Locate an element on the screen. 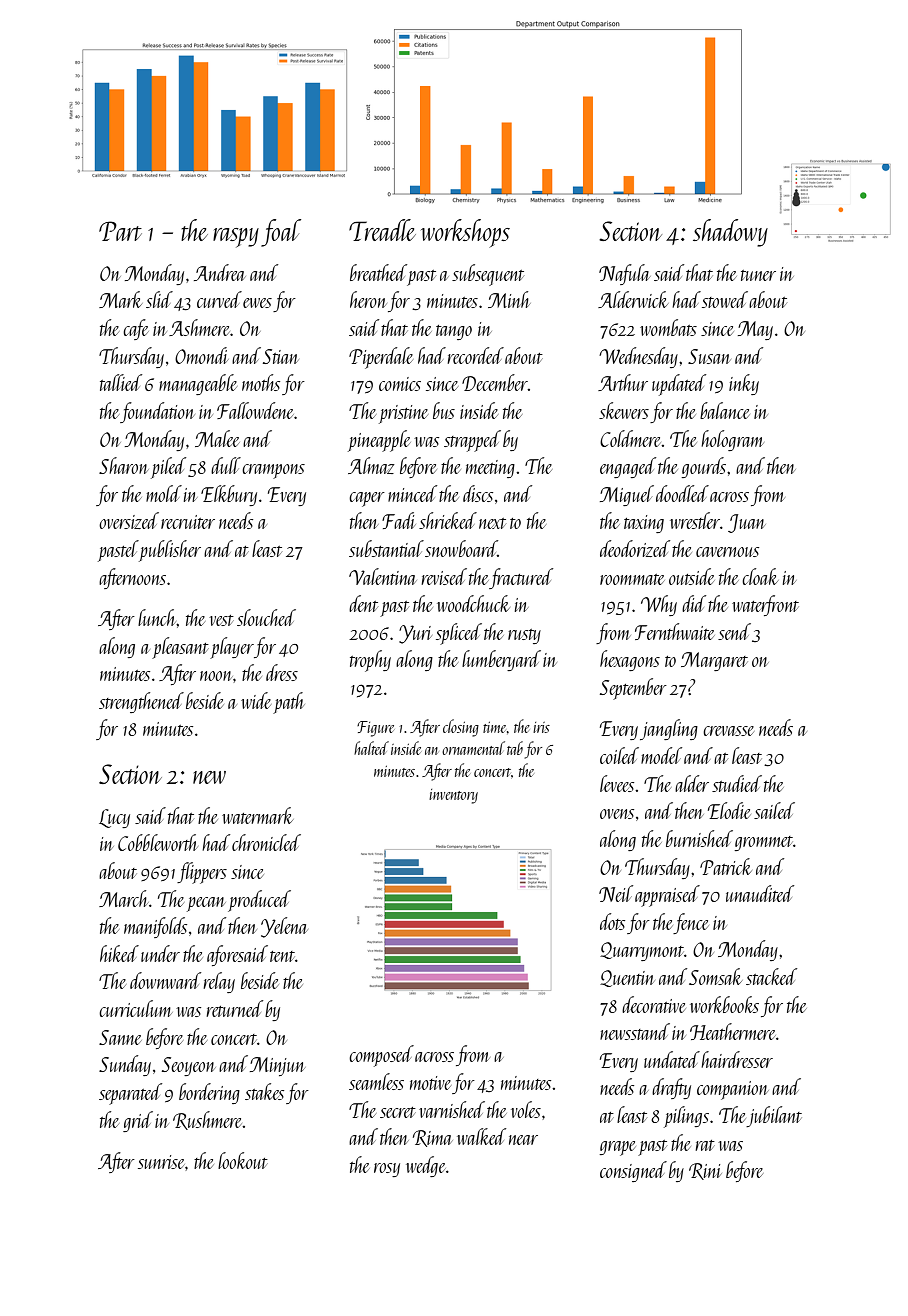  lunch is located at coordinates (157, 617).
